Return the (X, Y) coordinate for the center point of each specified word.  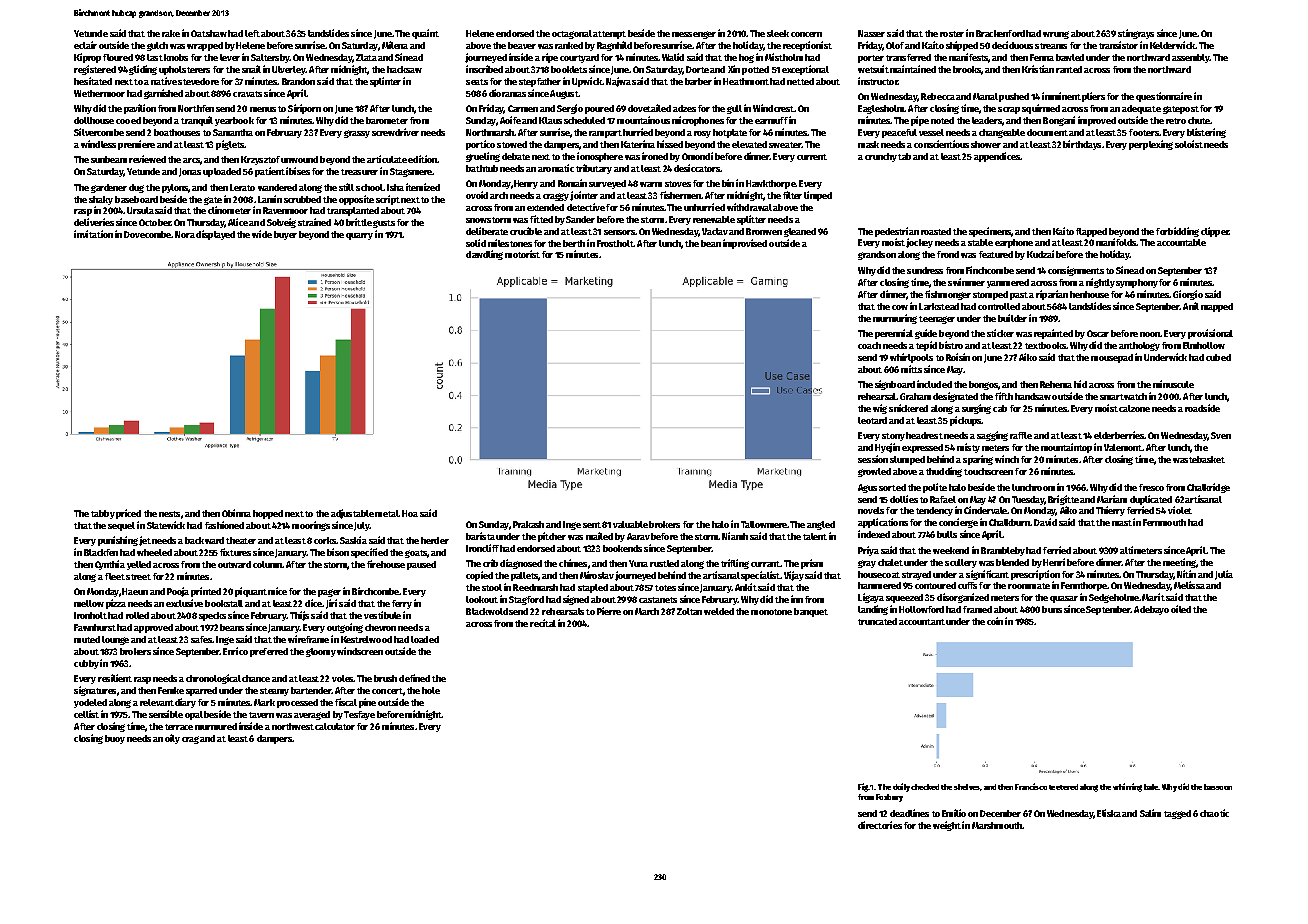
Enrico (235, 651)
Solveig (281, 223)
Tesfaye (359, 715)
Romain (572, 183)
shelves (967, 787)
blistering (1206, 133)
